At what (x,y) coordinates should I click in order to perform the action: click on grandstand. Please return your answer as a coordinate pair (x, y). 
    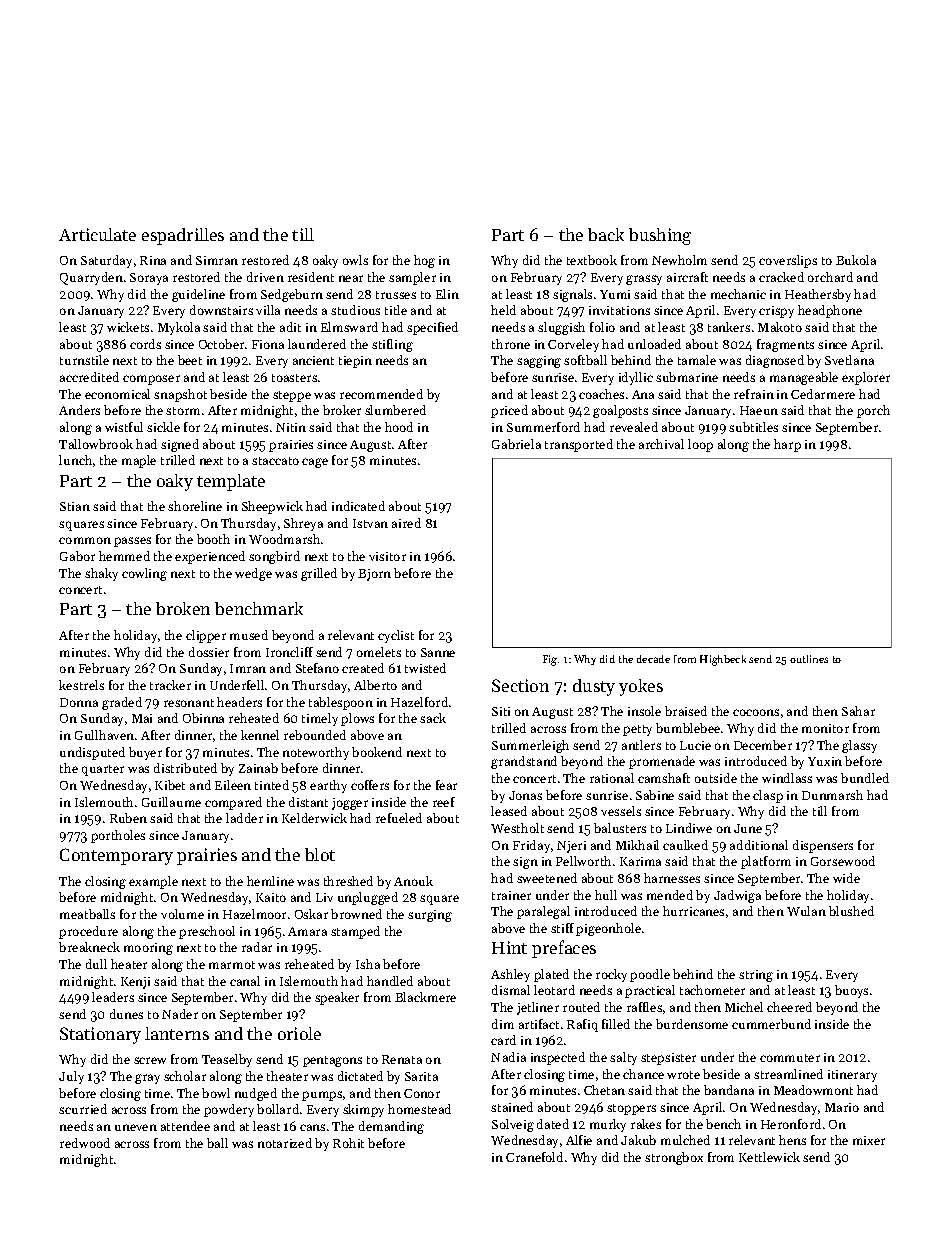
    Looking at the image, I should click on (524, 762).
